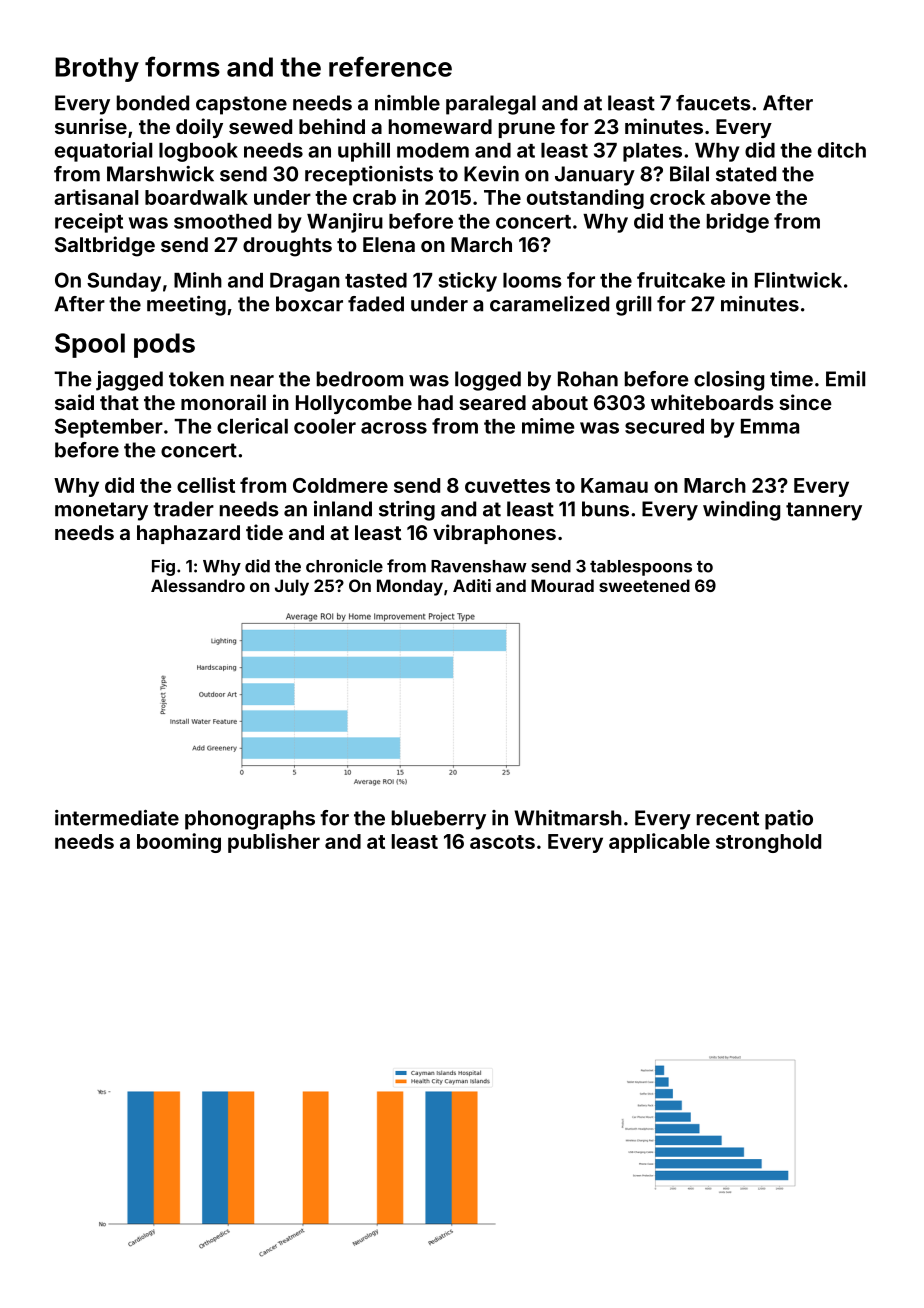  Describe the element at coordinates (568, 818) in the image. I see `Whitmarsh` at that location.
